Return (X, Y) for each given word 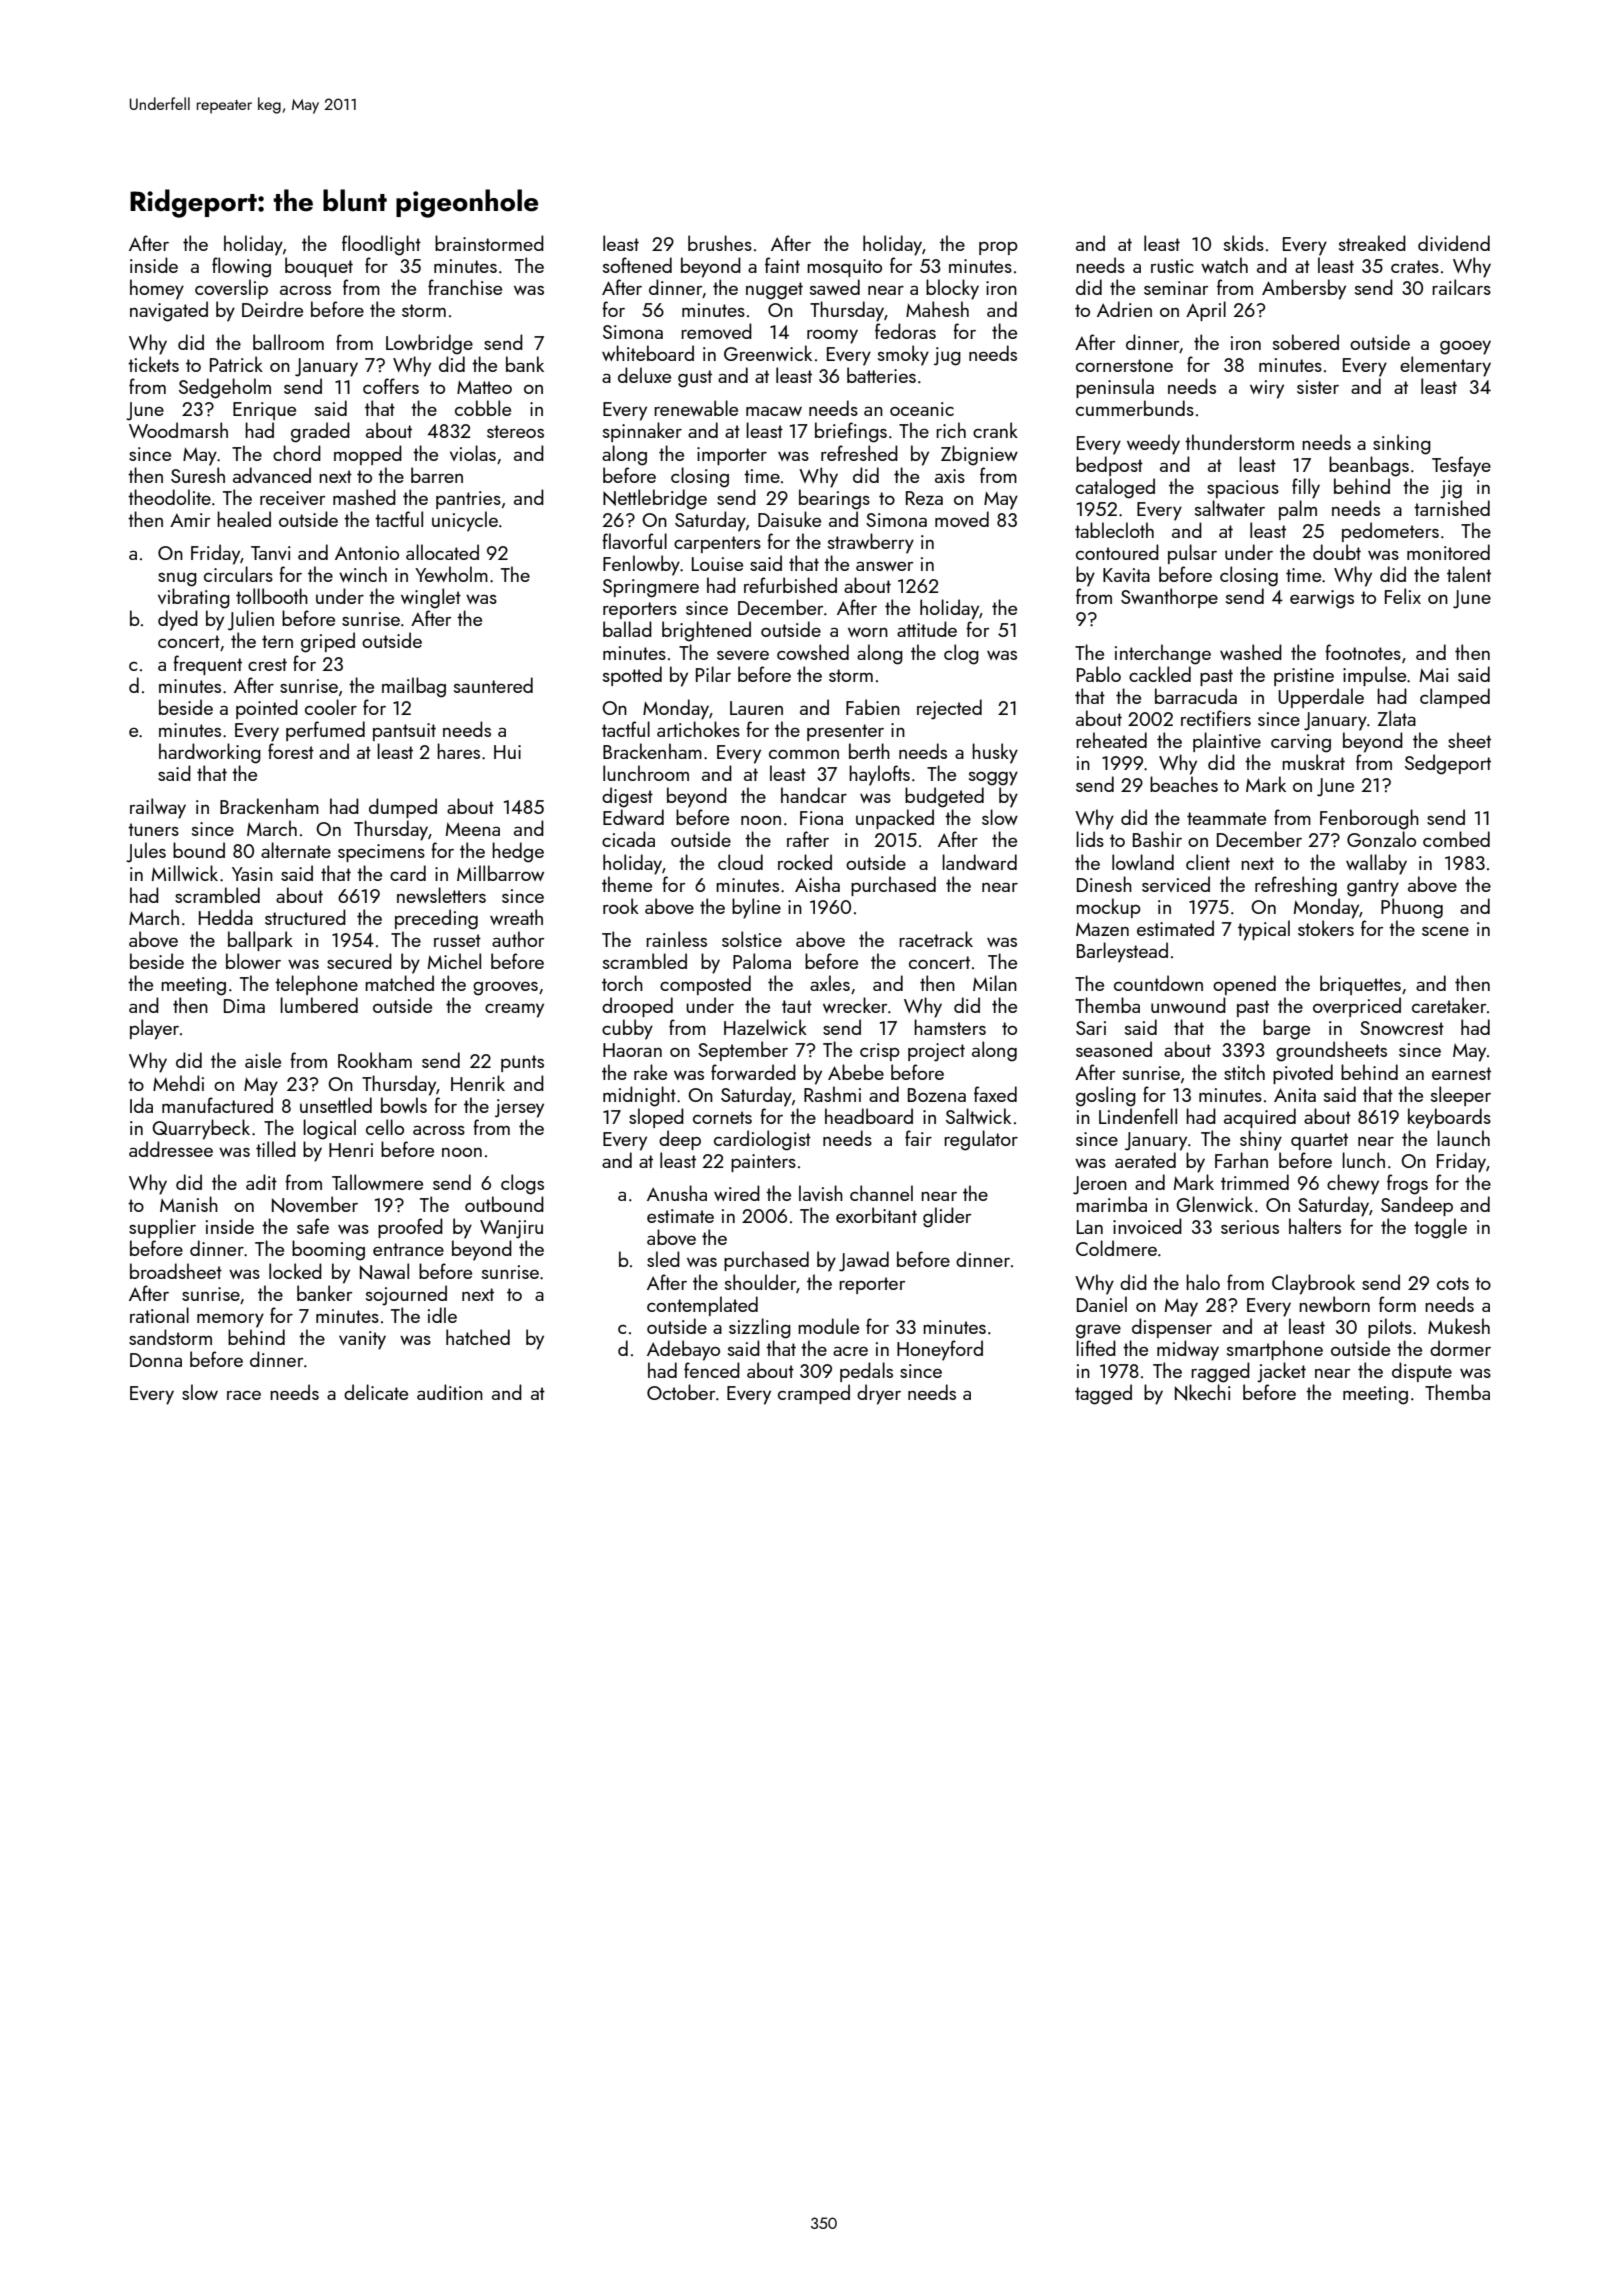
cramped (814, 1394)
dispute (1422, 1372)
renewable (696, 408)
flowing (241, 267)
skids (1244, 243)
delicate (376, 1392)
